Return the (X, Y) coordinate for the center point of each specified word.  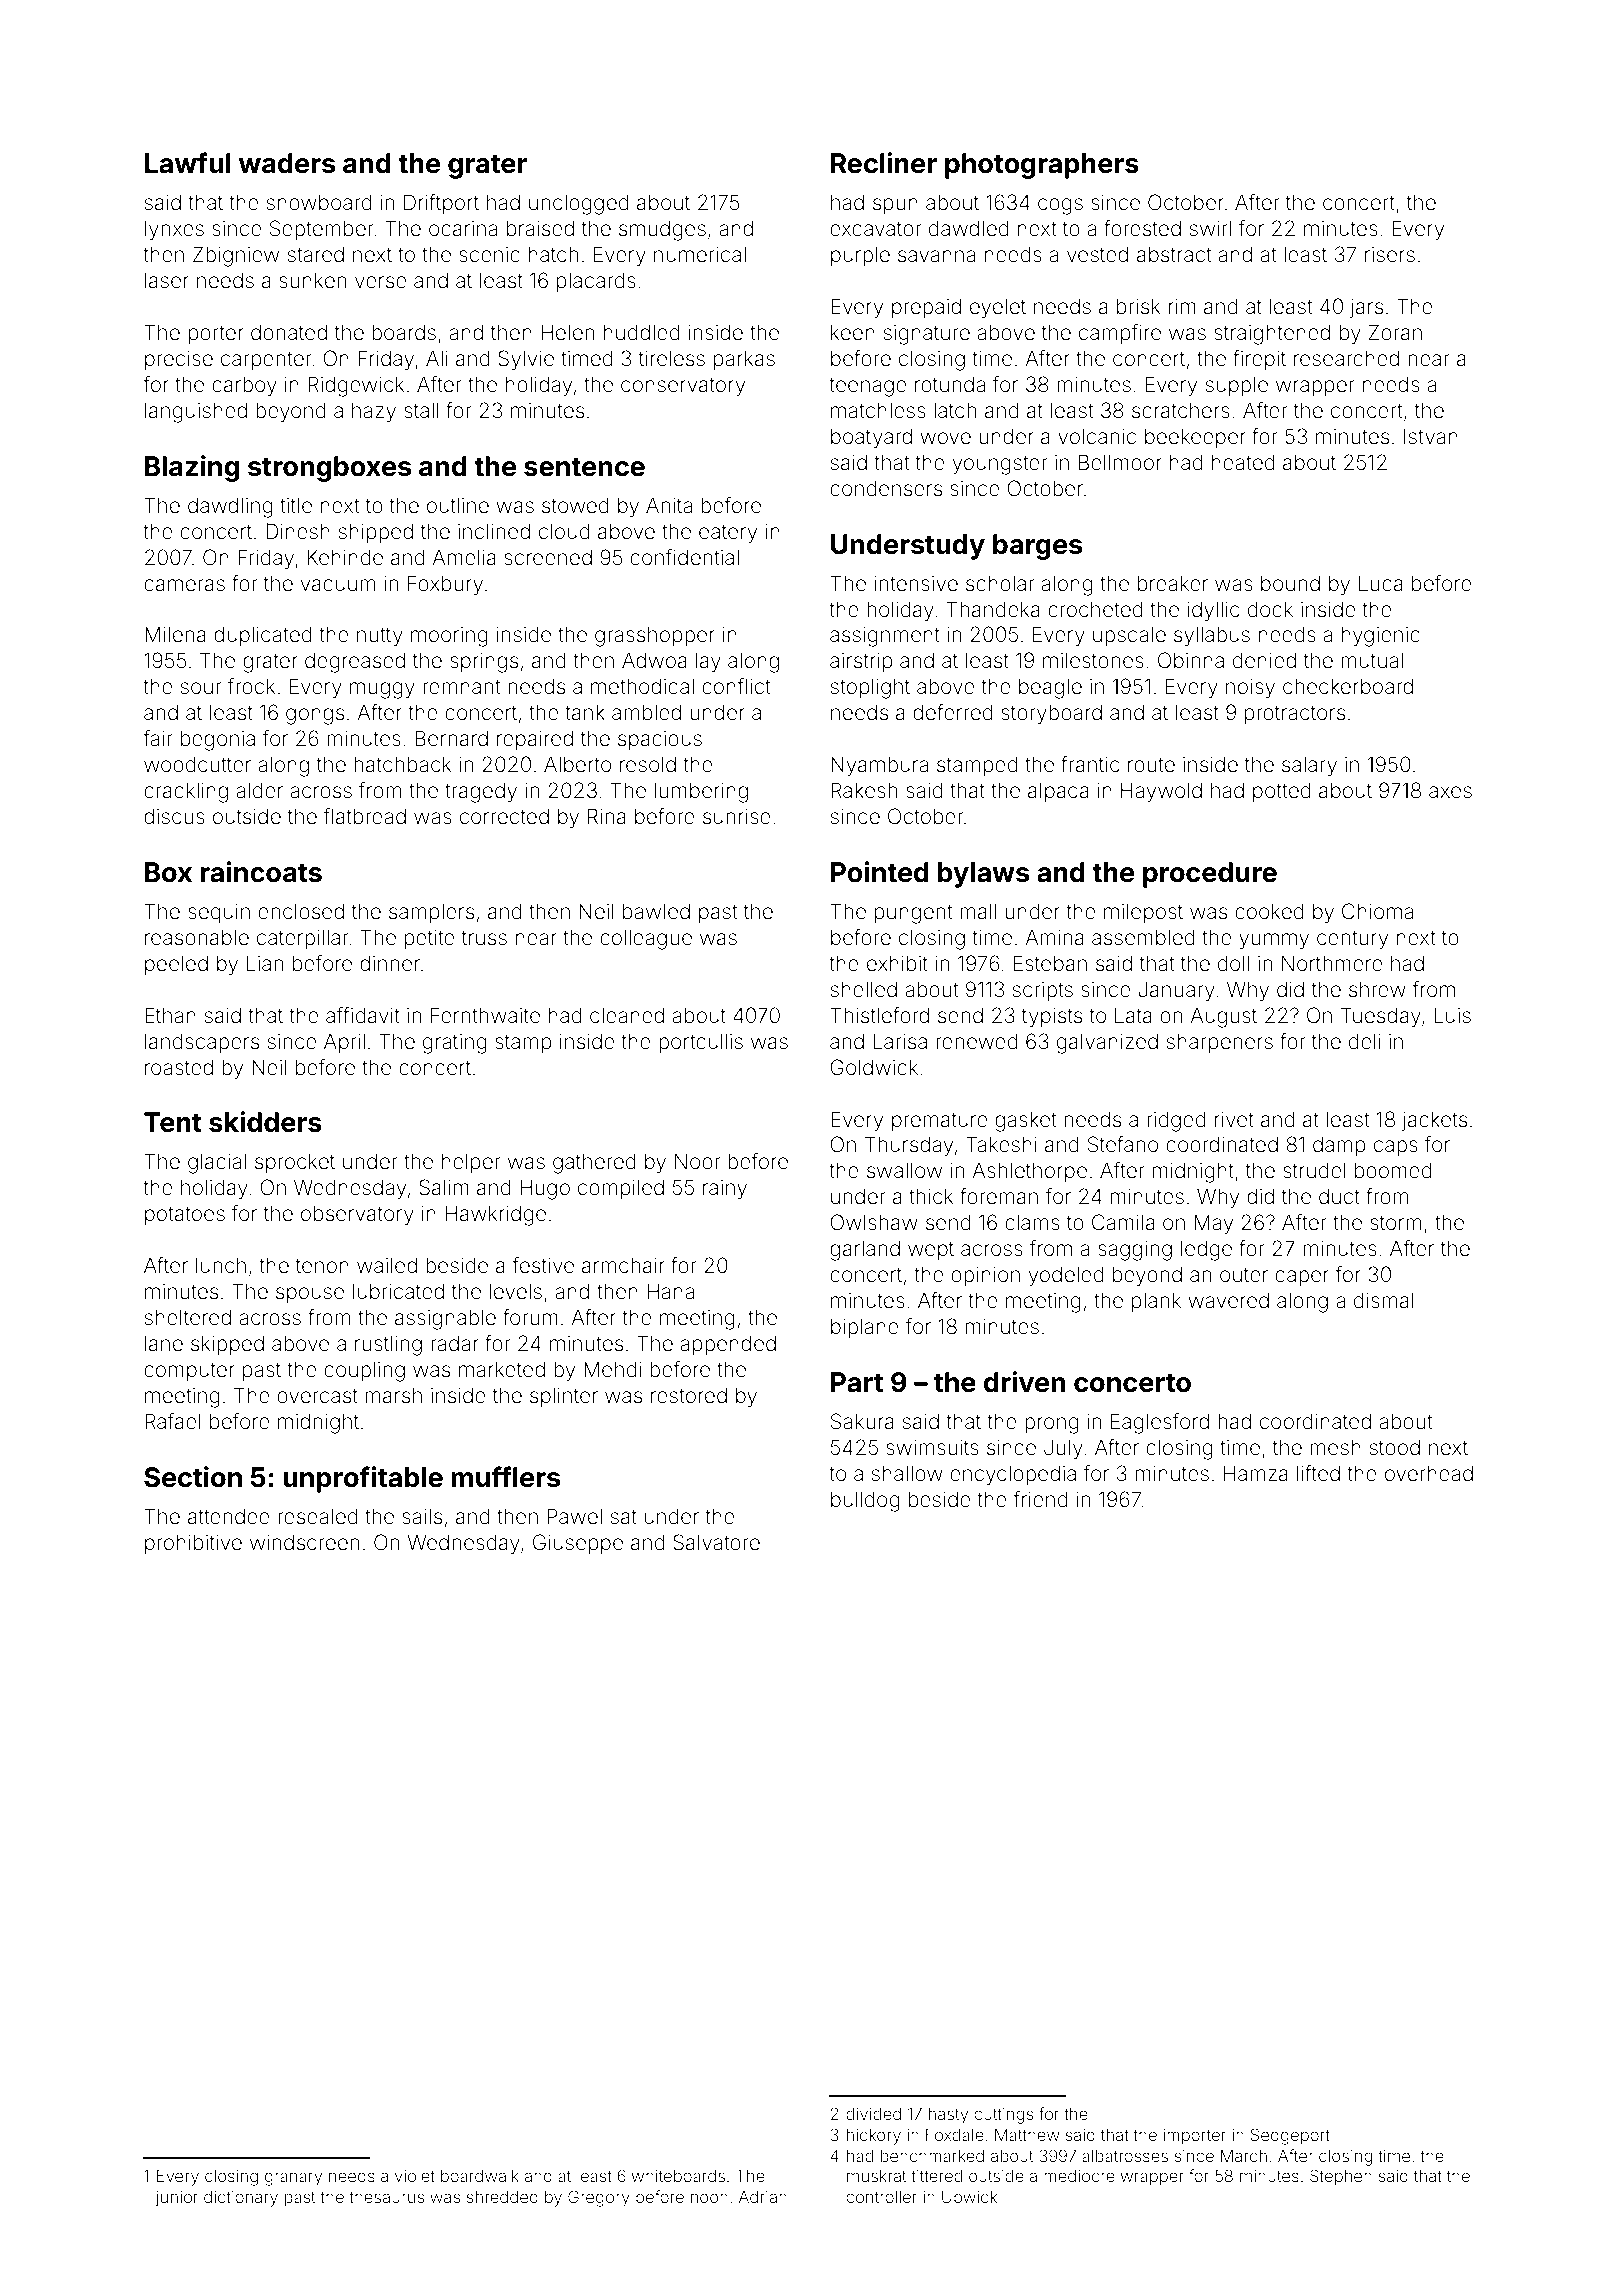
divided (873, 2114)
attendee (229, 1517)
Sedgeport (1290, 2136)
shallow (907, 1473)
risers (1390, 255)
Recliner (884, 163)
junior (176, 2199)
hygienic (1381, 636)
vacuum (338, 585)
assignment (885, 637)
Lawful (188, 163)
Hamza (1256, 1473)
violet (415, 2176)
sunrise (737, 817)
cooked (1269, 911)
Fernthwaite (485, 1015)
